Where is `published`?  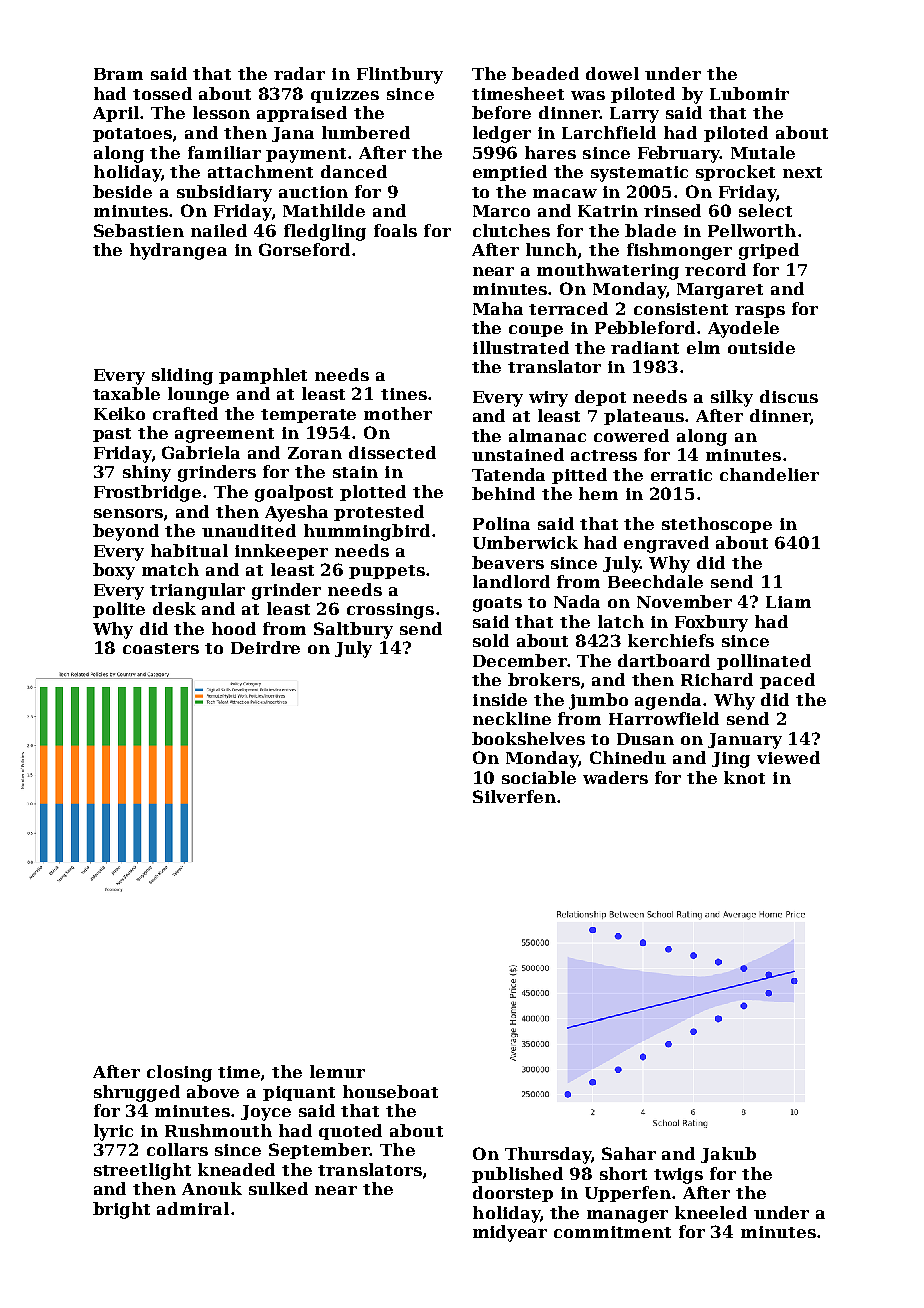 published is located at coordinates (517, 1175).
